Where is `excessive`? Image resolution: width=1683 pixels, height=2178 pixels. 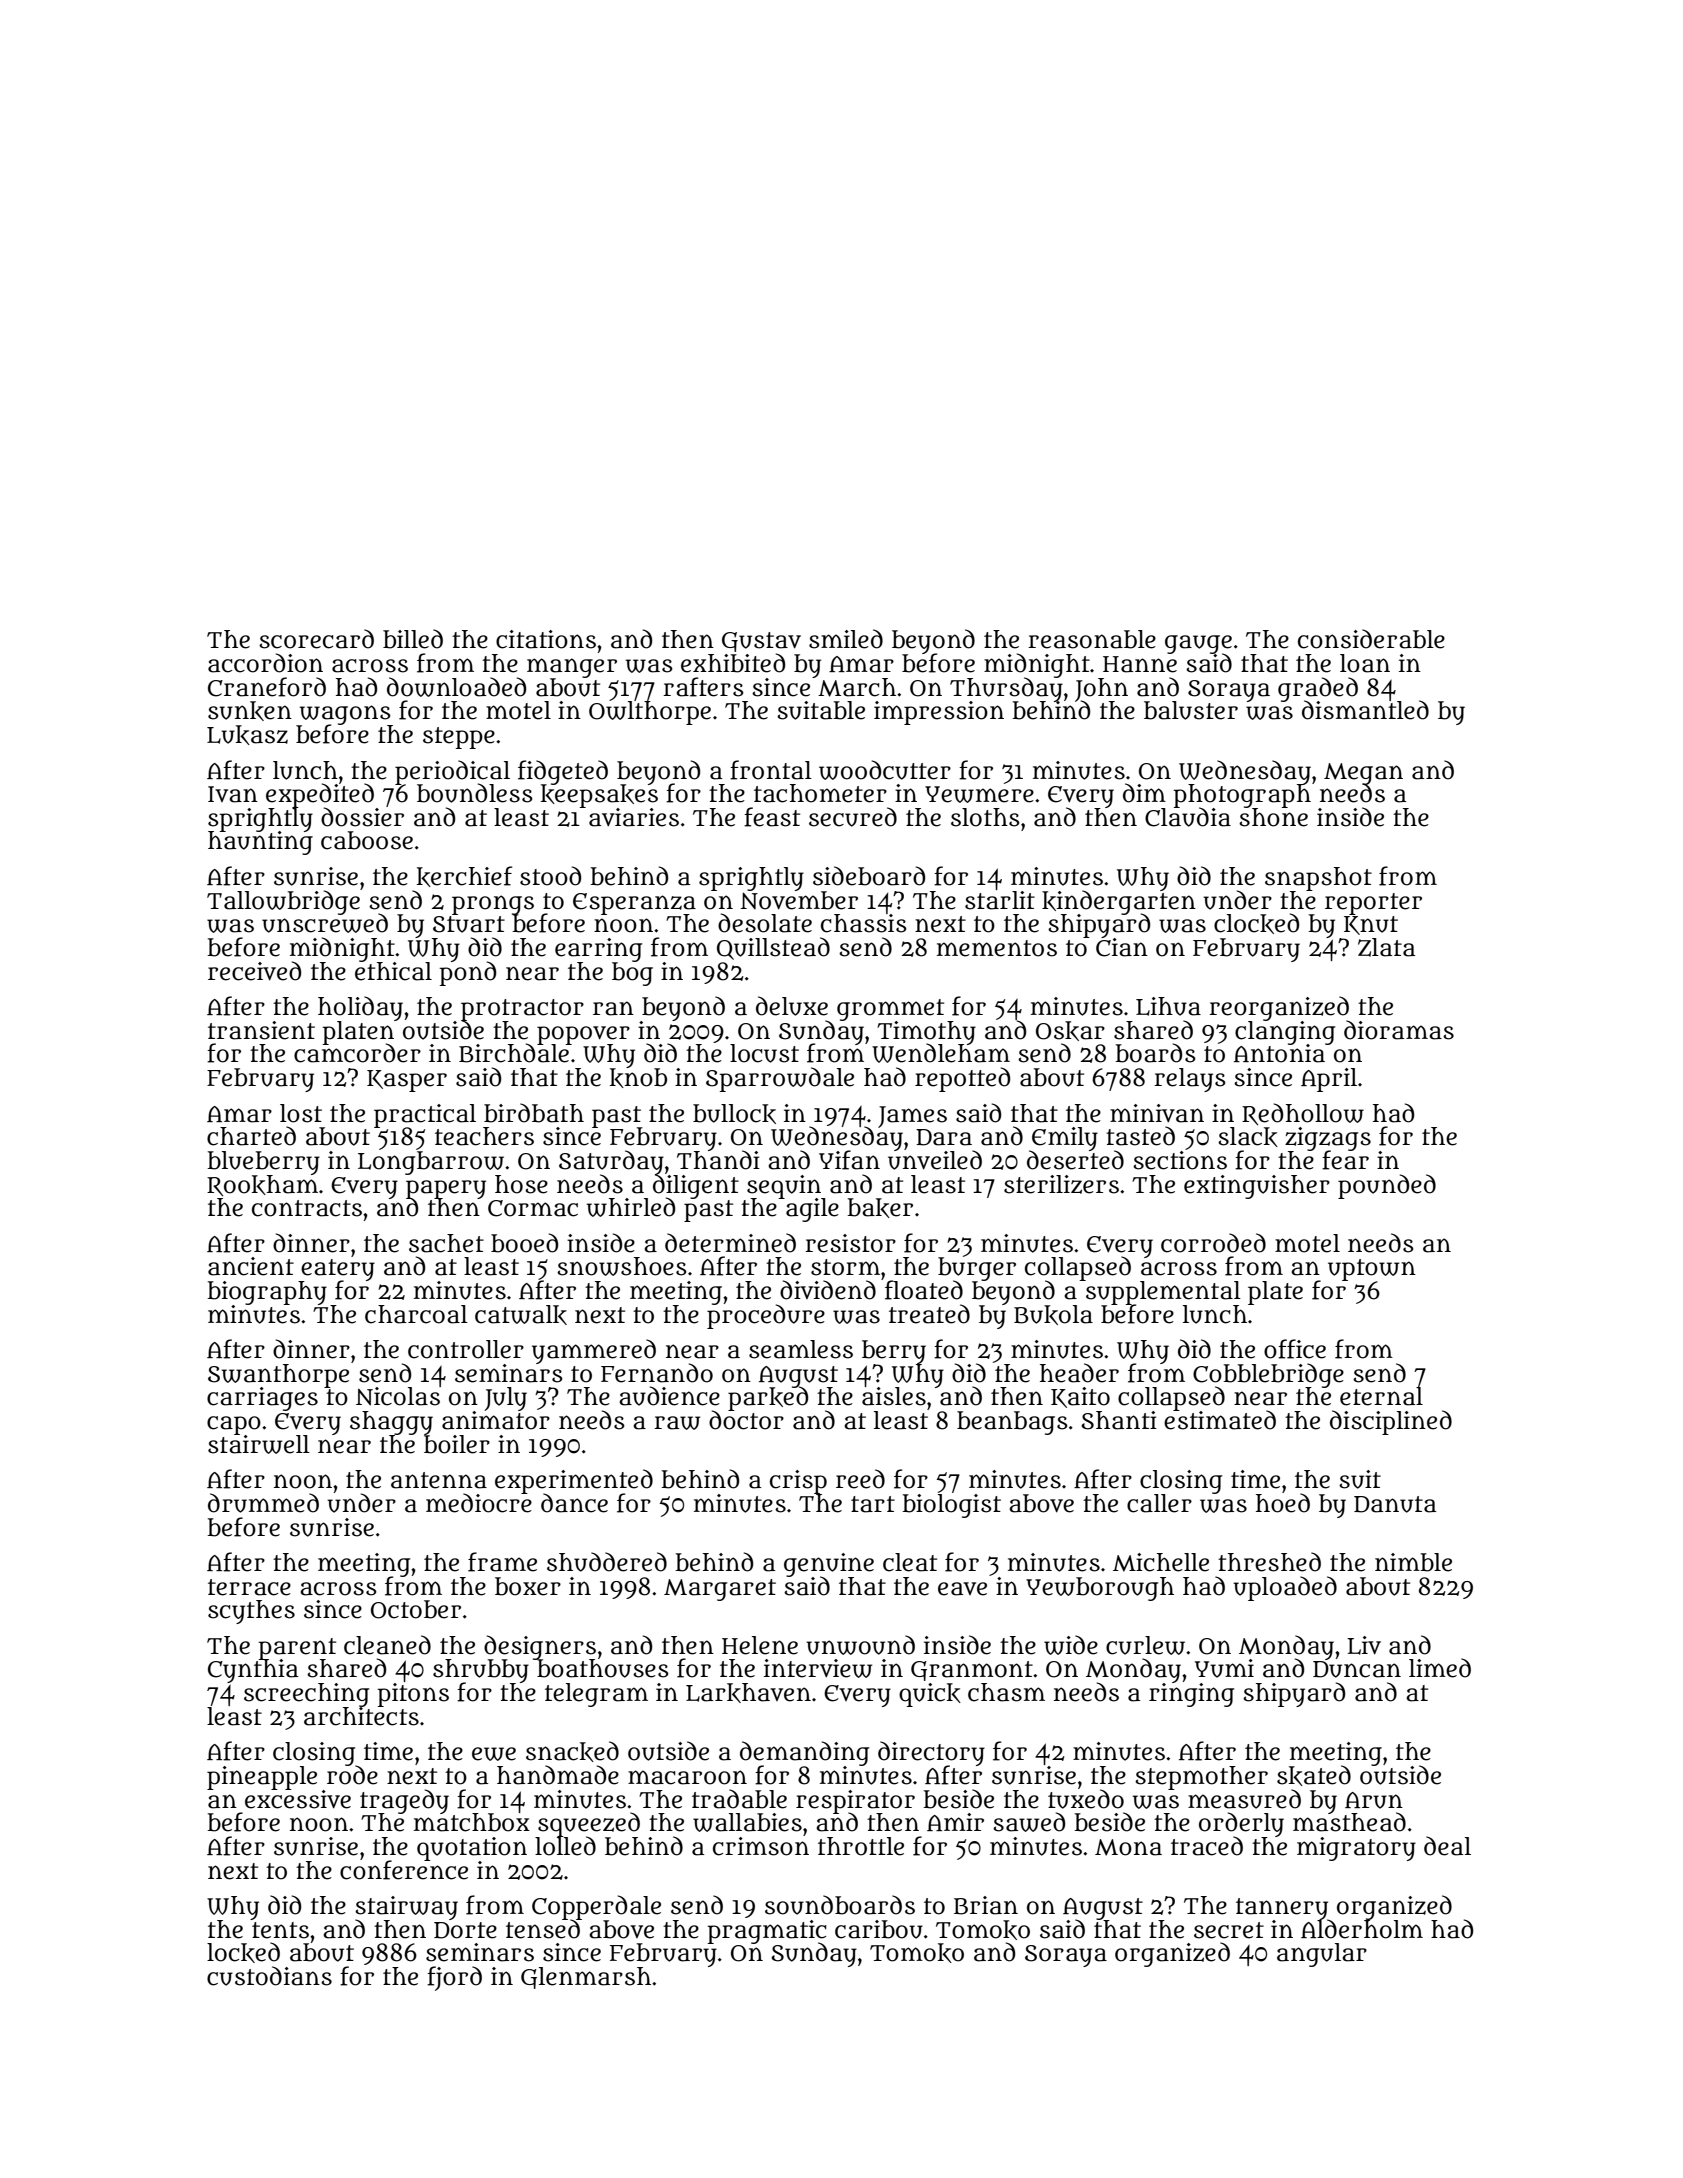 excessive is located at coordinates (298, 1799).
